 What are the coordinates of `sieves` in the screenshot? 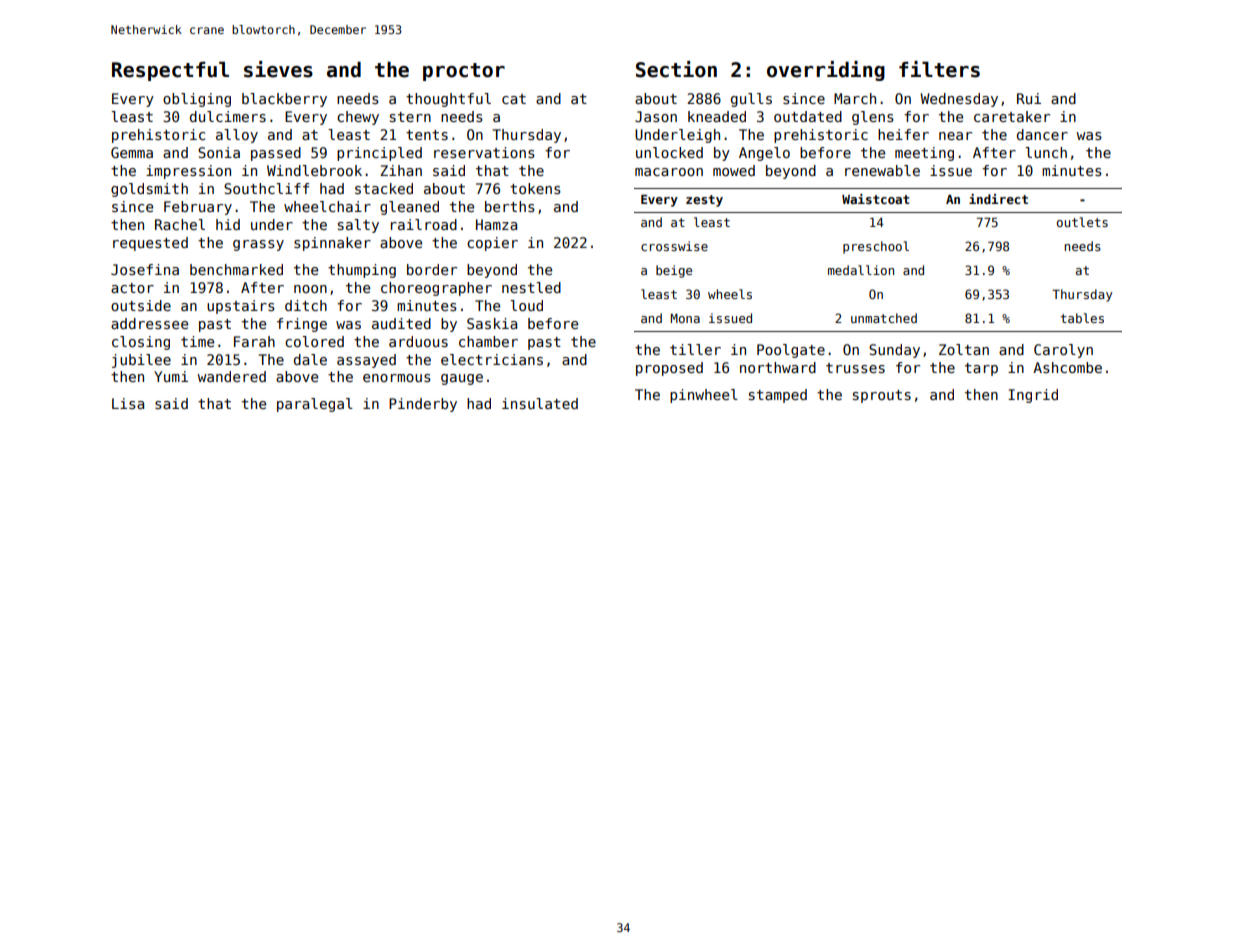 It's located at (278, 69).
